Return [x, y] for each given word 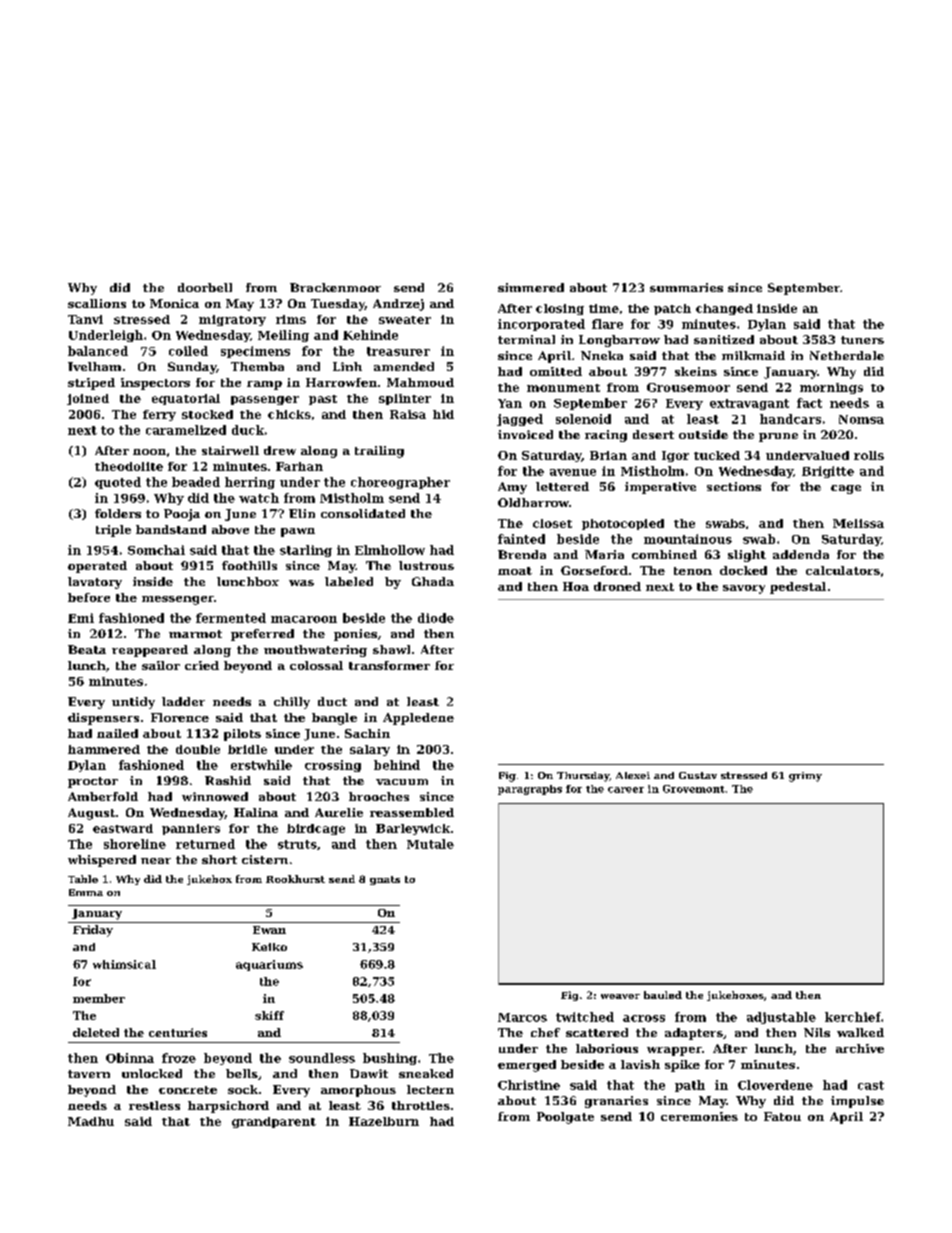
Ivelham [94, 366]
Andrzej [398, 305]
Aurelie [339, 812]
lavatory [95, 583]
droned [617, 586]
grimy [805, 777]
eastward [123, 828]
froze [179, 1058]
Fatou [782, 1116]
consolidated [363, 513]
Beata [87, 649]
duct [332, 701]
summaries [686, 287]
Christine [529, 1085]
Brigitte [828, 472]
